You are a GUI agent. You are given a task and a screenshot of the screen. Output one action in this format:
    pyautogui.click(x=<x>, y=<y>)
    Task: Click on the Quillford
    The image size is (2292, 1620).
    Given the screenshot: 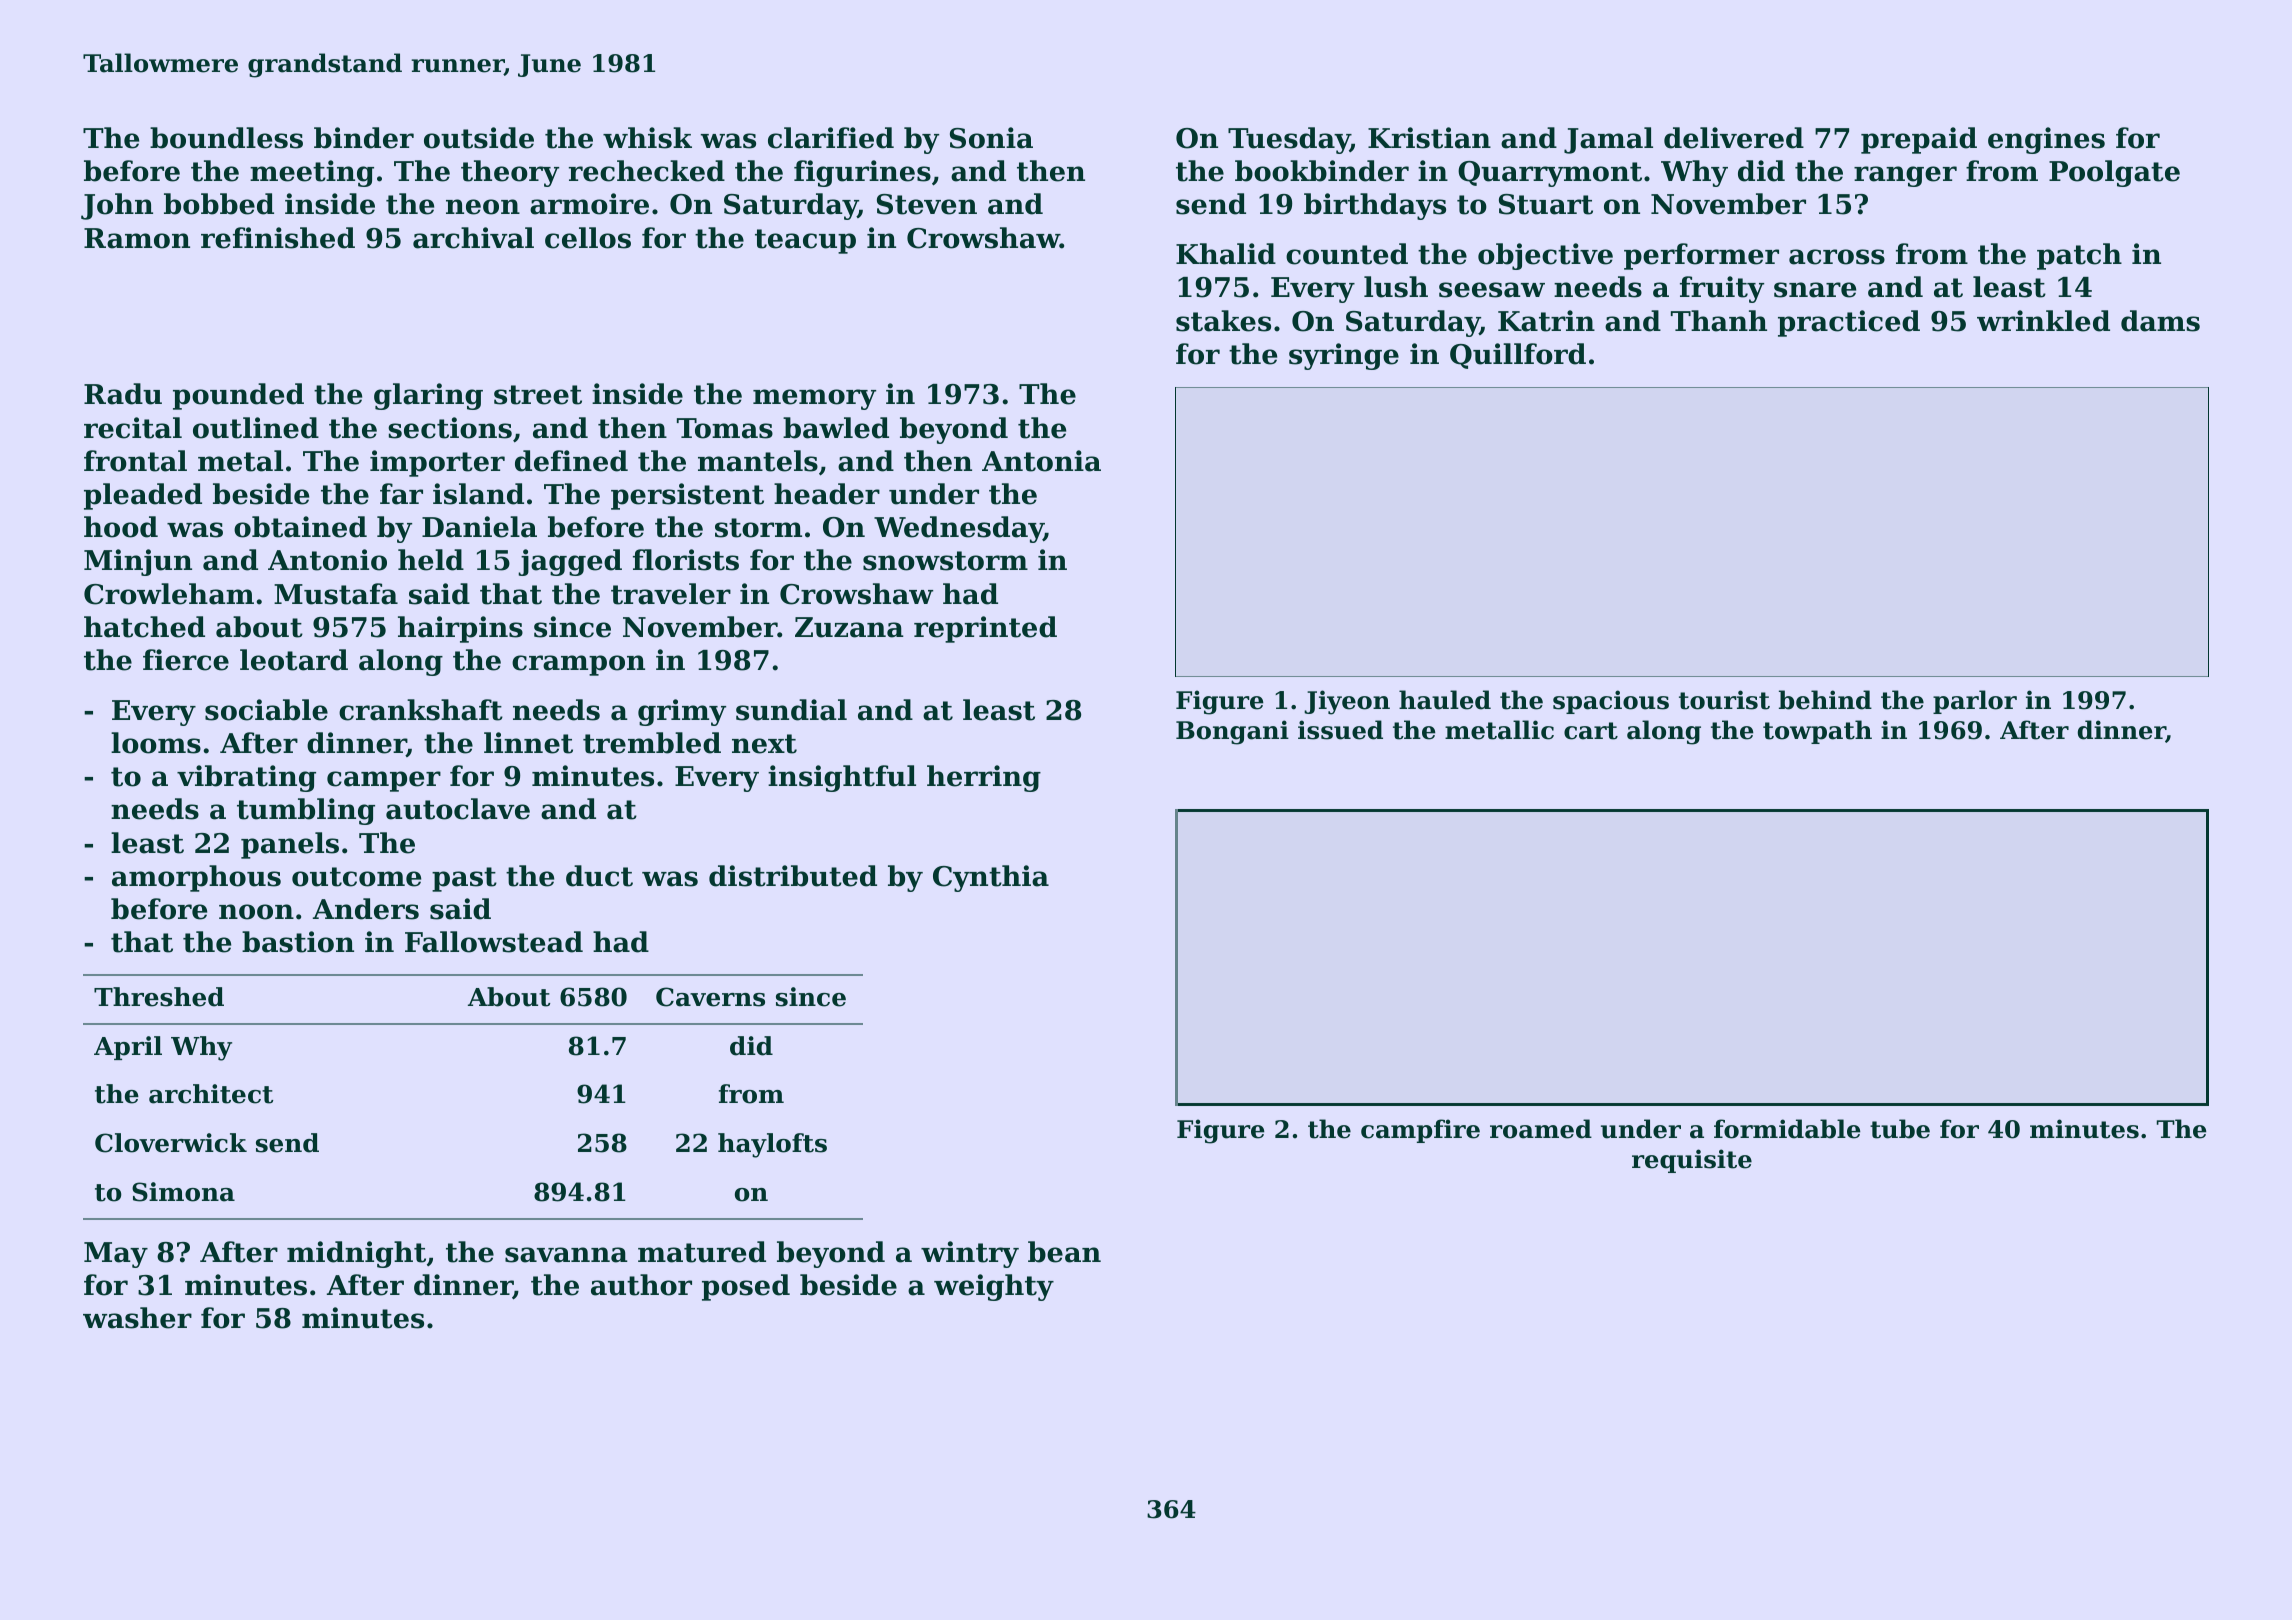 What is the action you would take?
    pyautogui.click(x=1518, y=356)
